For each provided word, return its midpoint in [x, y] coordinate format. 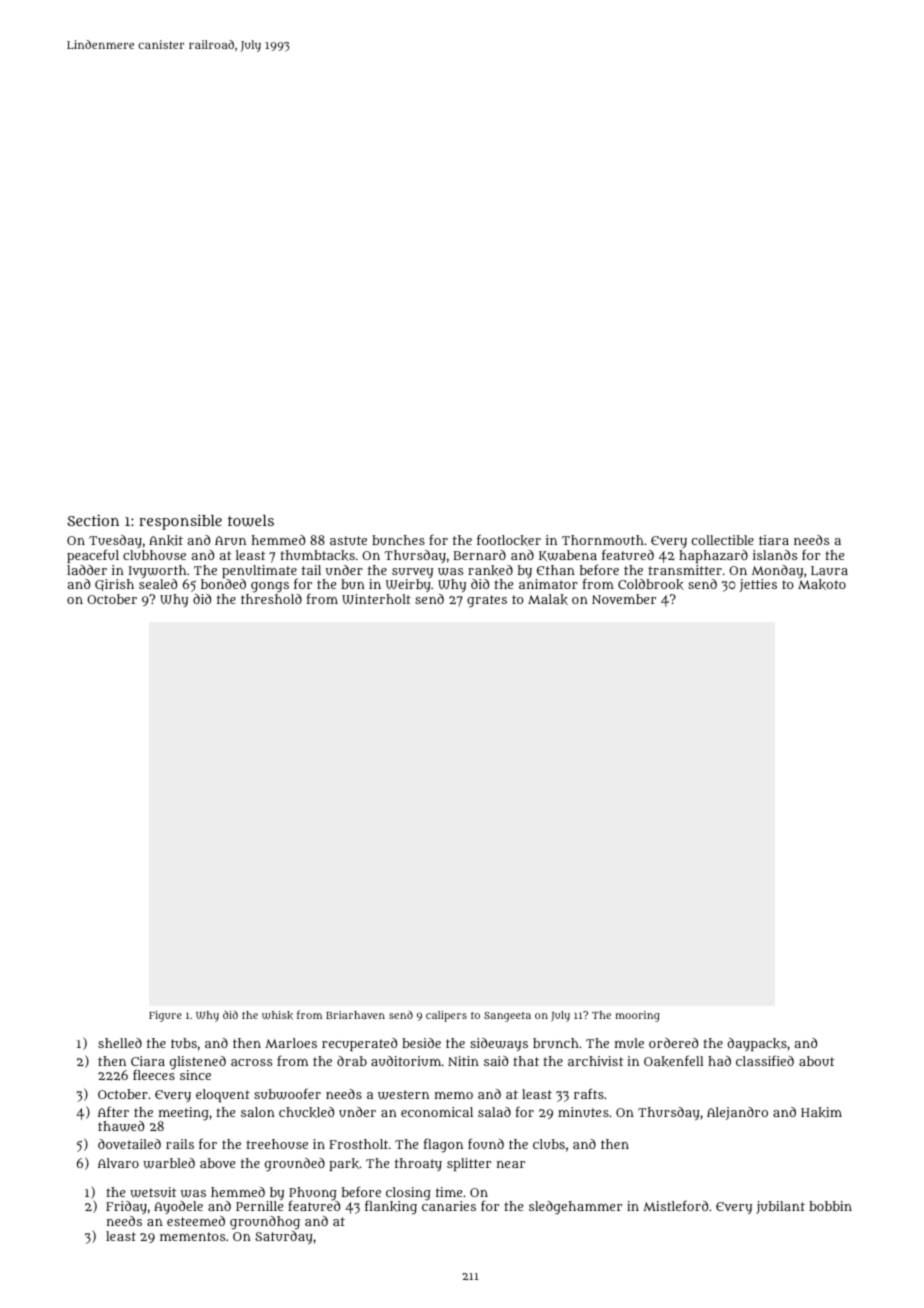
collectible [723, 540]
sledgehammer [575, 1208]
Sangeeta [507, 1017]
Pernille [259, 1206]
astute [348, 540]
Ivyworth [157, 571]
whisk [277, 1015]
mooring [637, 1016]
